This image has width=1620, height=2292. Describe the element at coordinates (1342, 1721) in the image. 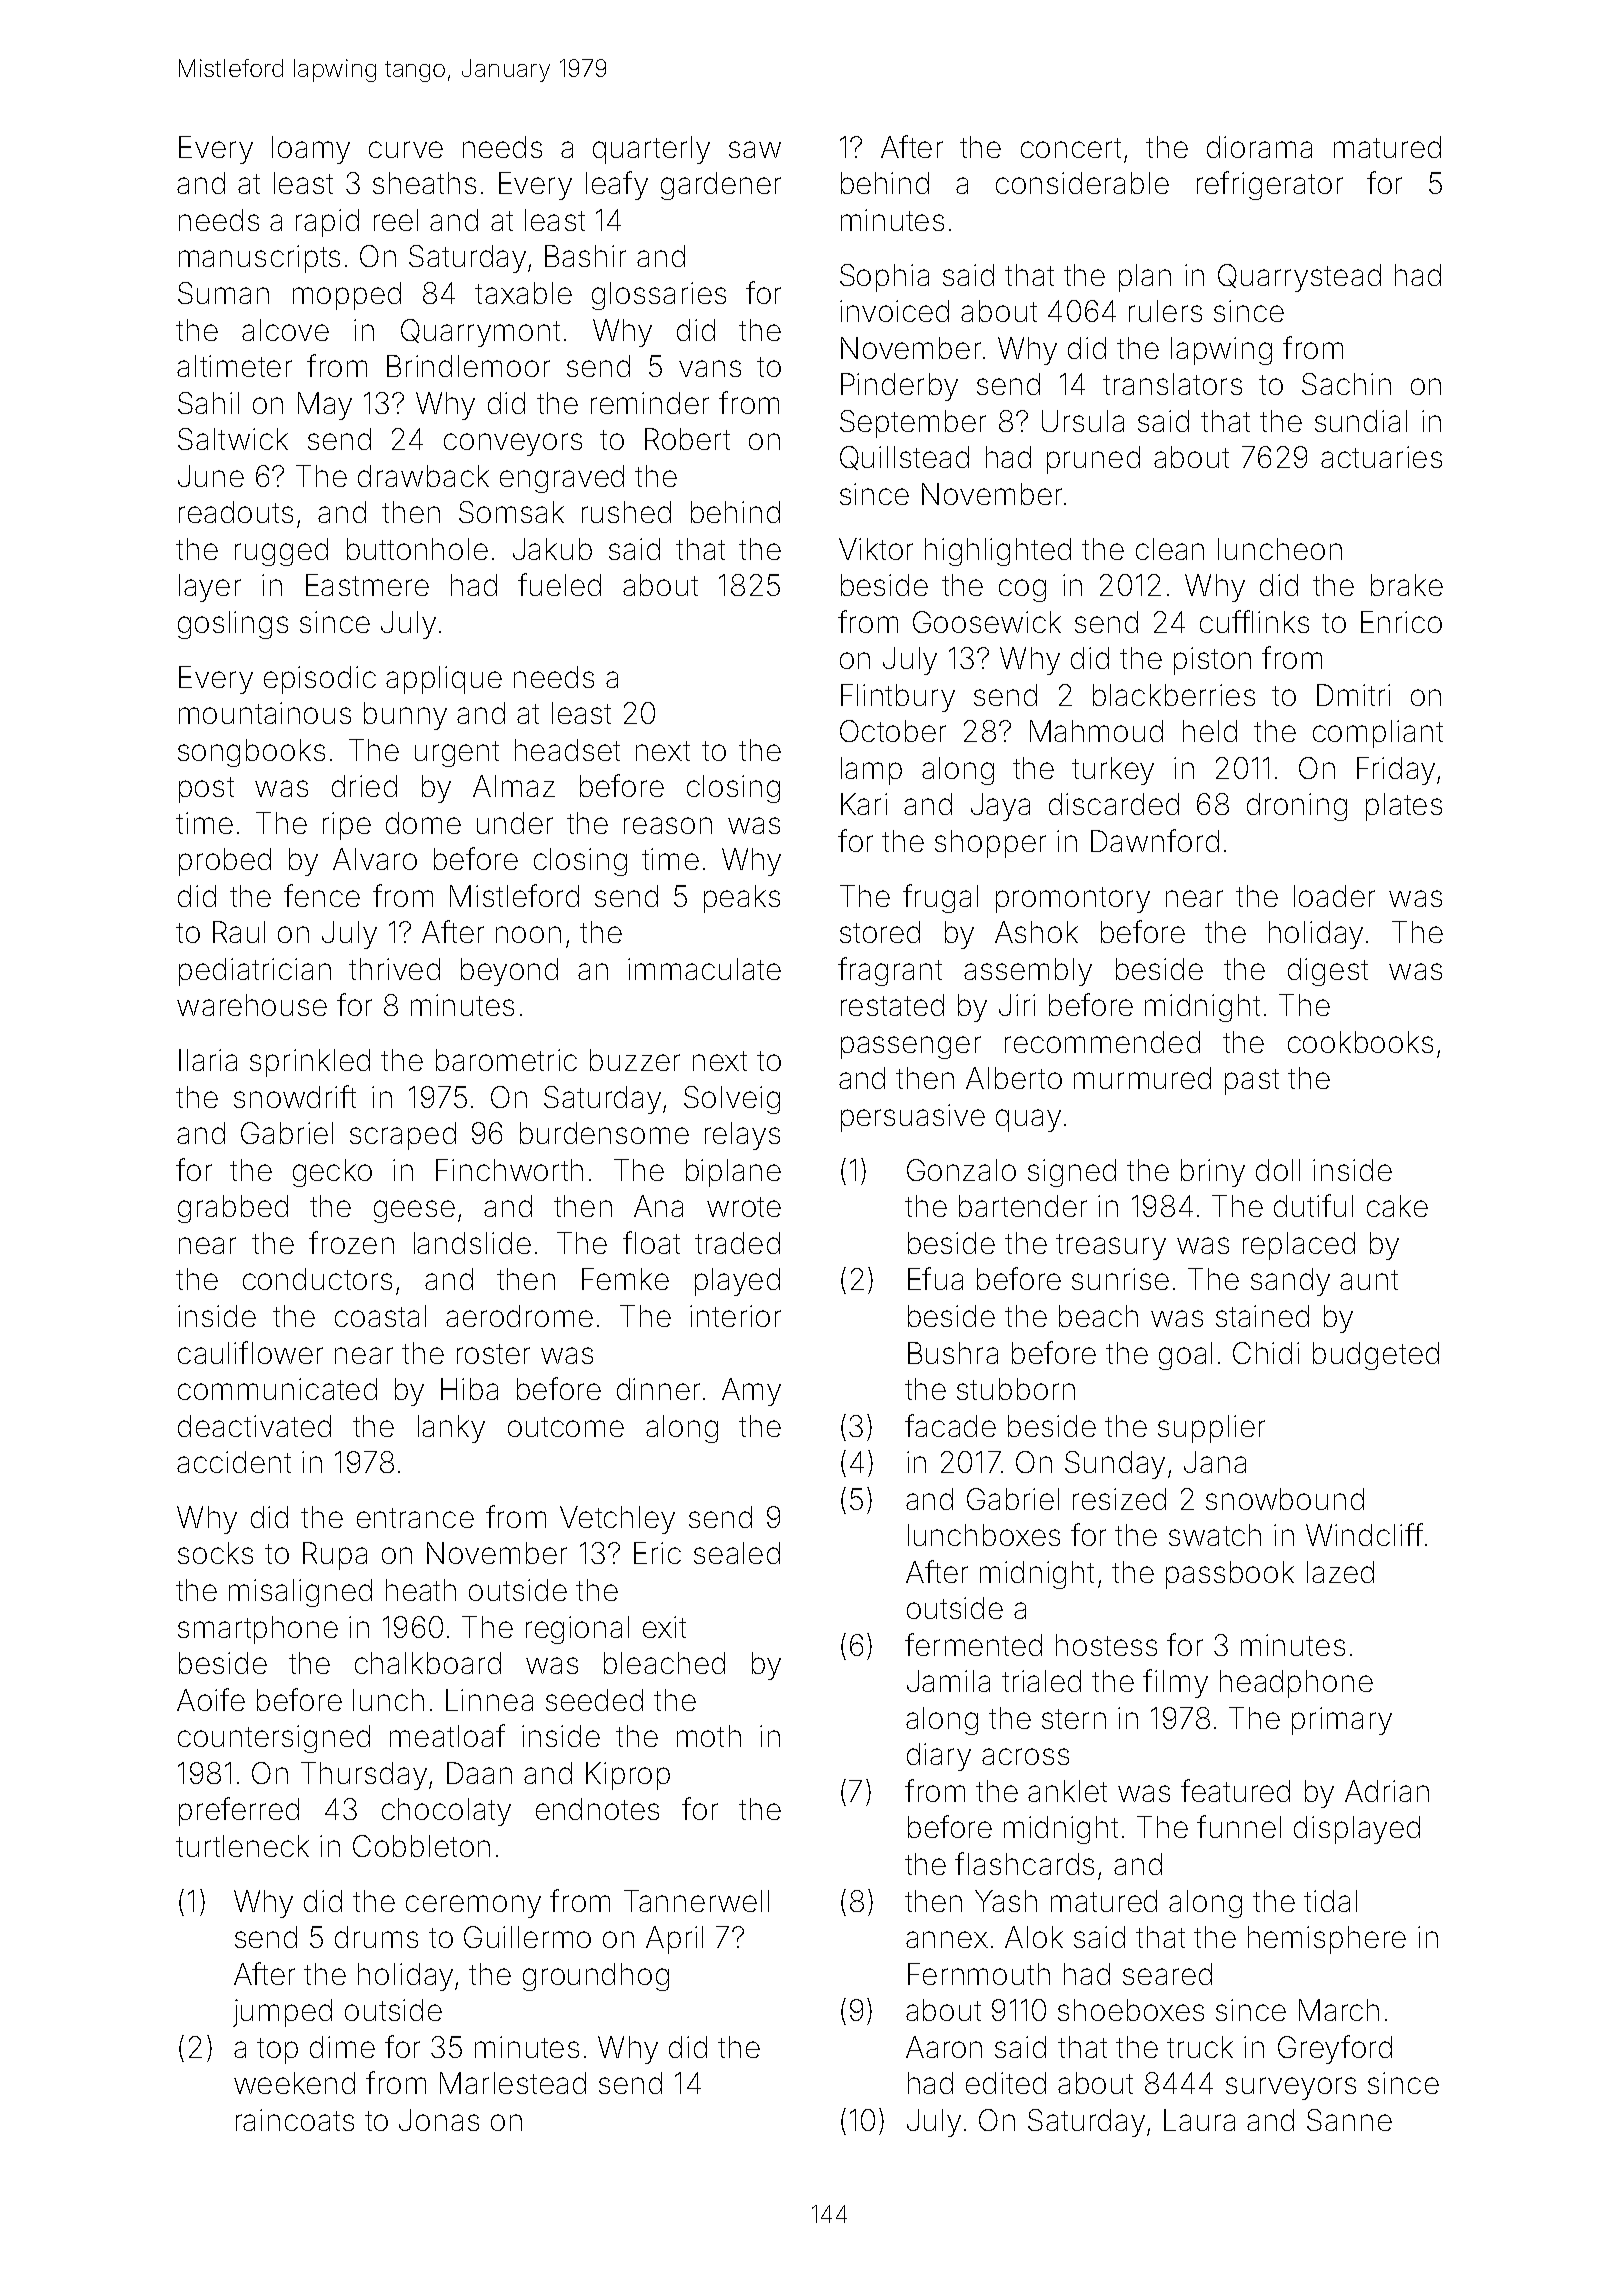

I see `primary` at that location.
